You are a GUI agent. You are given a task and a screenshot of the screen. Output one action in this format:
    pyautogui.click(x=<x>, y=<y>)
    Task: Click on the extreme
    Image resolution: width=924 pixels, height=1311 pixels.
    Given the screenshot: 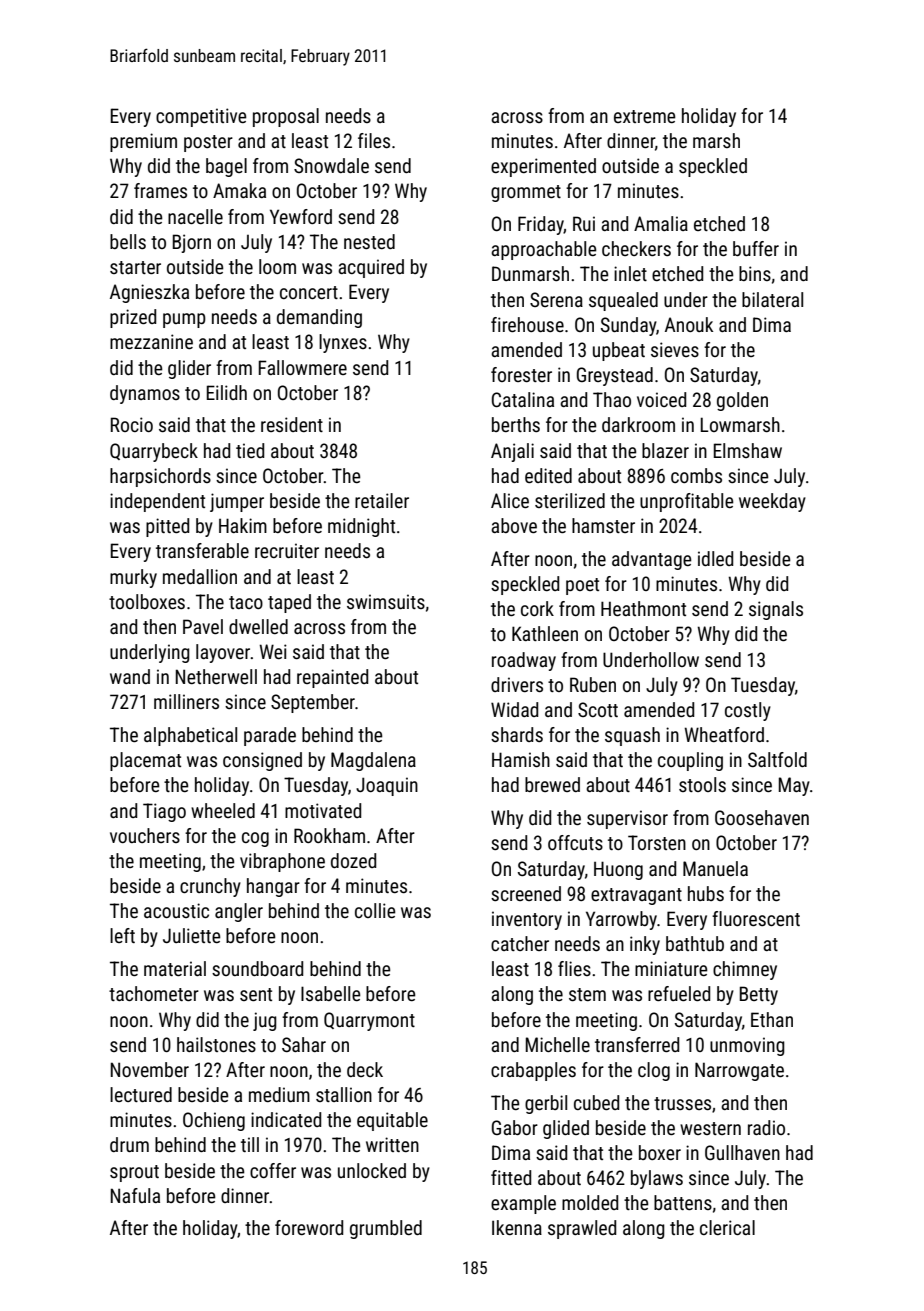 What is the action you would take?
    pyautogui.click(x=645, y=116)
